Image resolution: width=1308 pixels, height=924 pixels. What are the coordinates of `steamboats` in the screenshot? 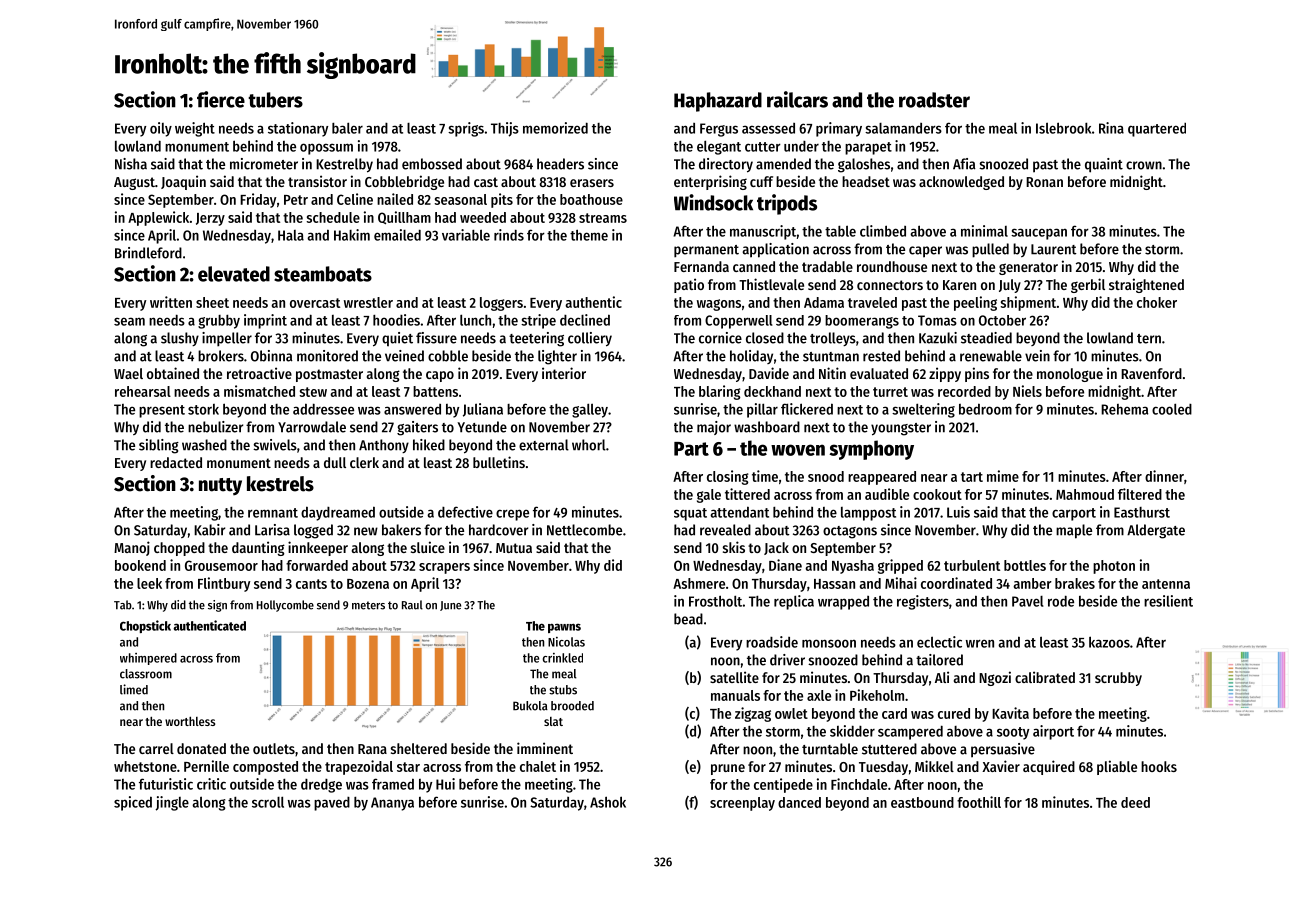 It's located at (323, 274).
